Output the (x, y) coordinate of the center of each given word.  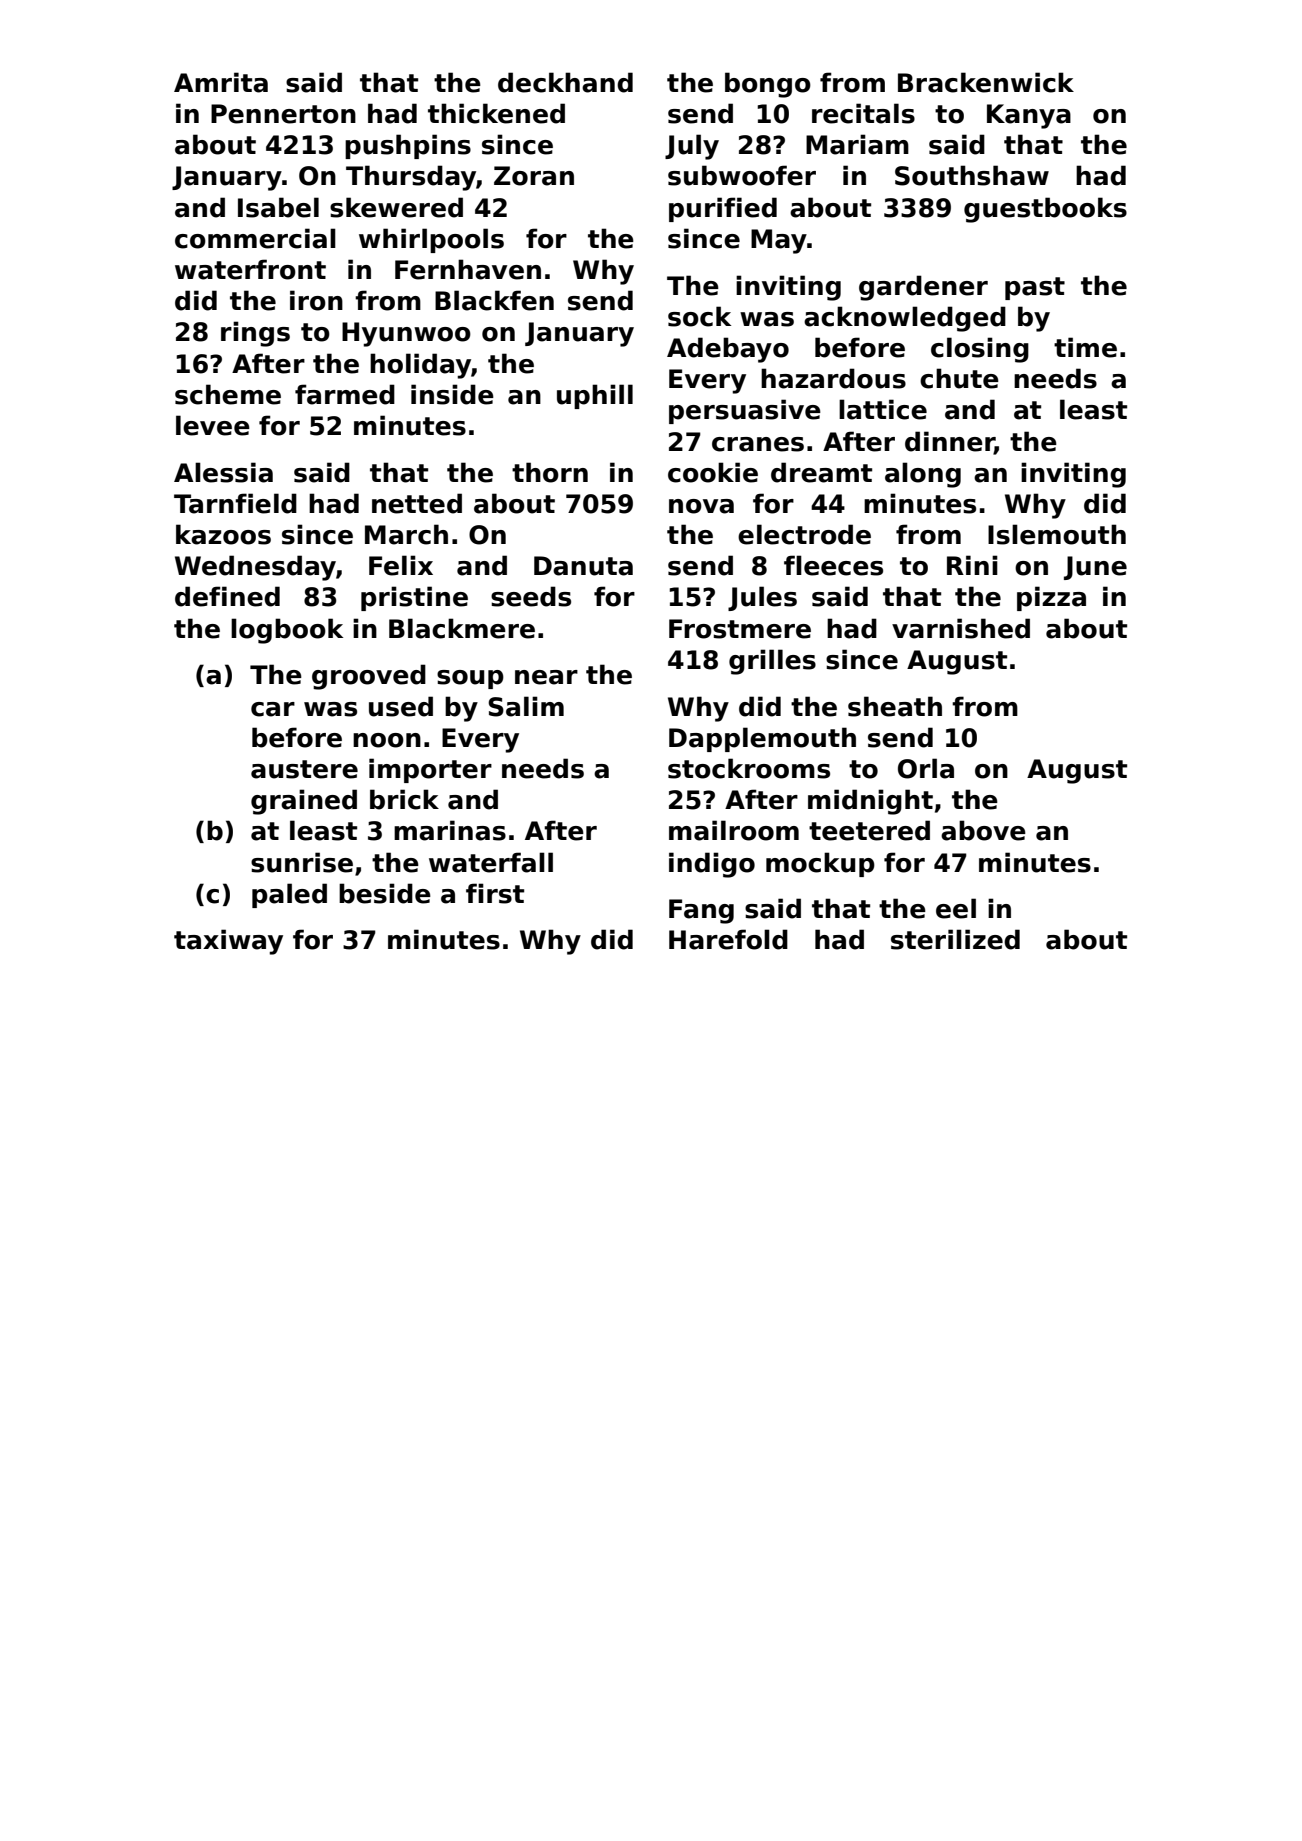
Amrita (221, 82)
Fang (701, 911)
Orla (926, 768)
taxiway (228, 942)
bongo (768, 85)
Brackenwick (986, 82)
